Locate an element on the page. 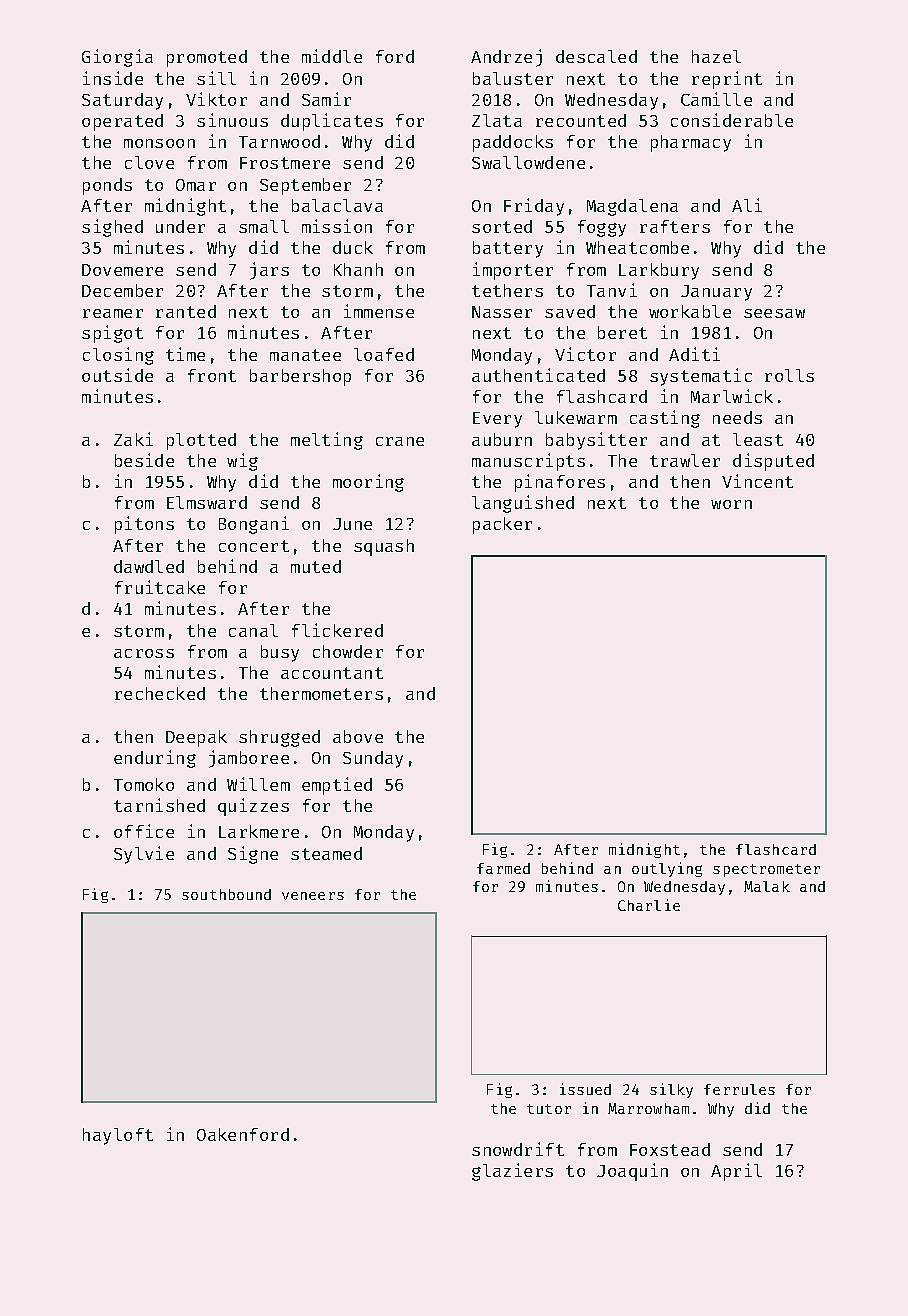 Image resolution: width=908 pixels, height=1316 pixels. canal is located at coordinates (253, 630).
